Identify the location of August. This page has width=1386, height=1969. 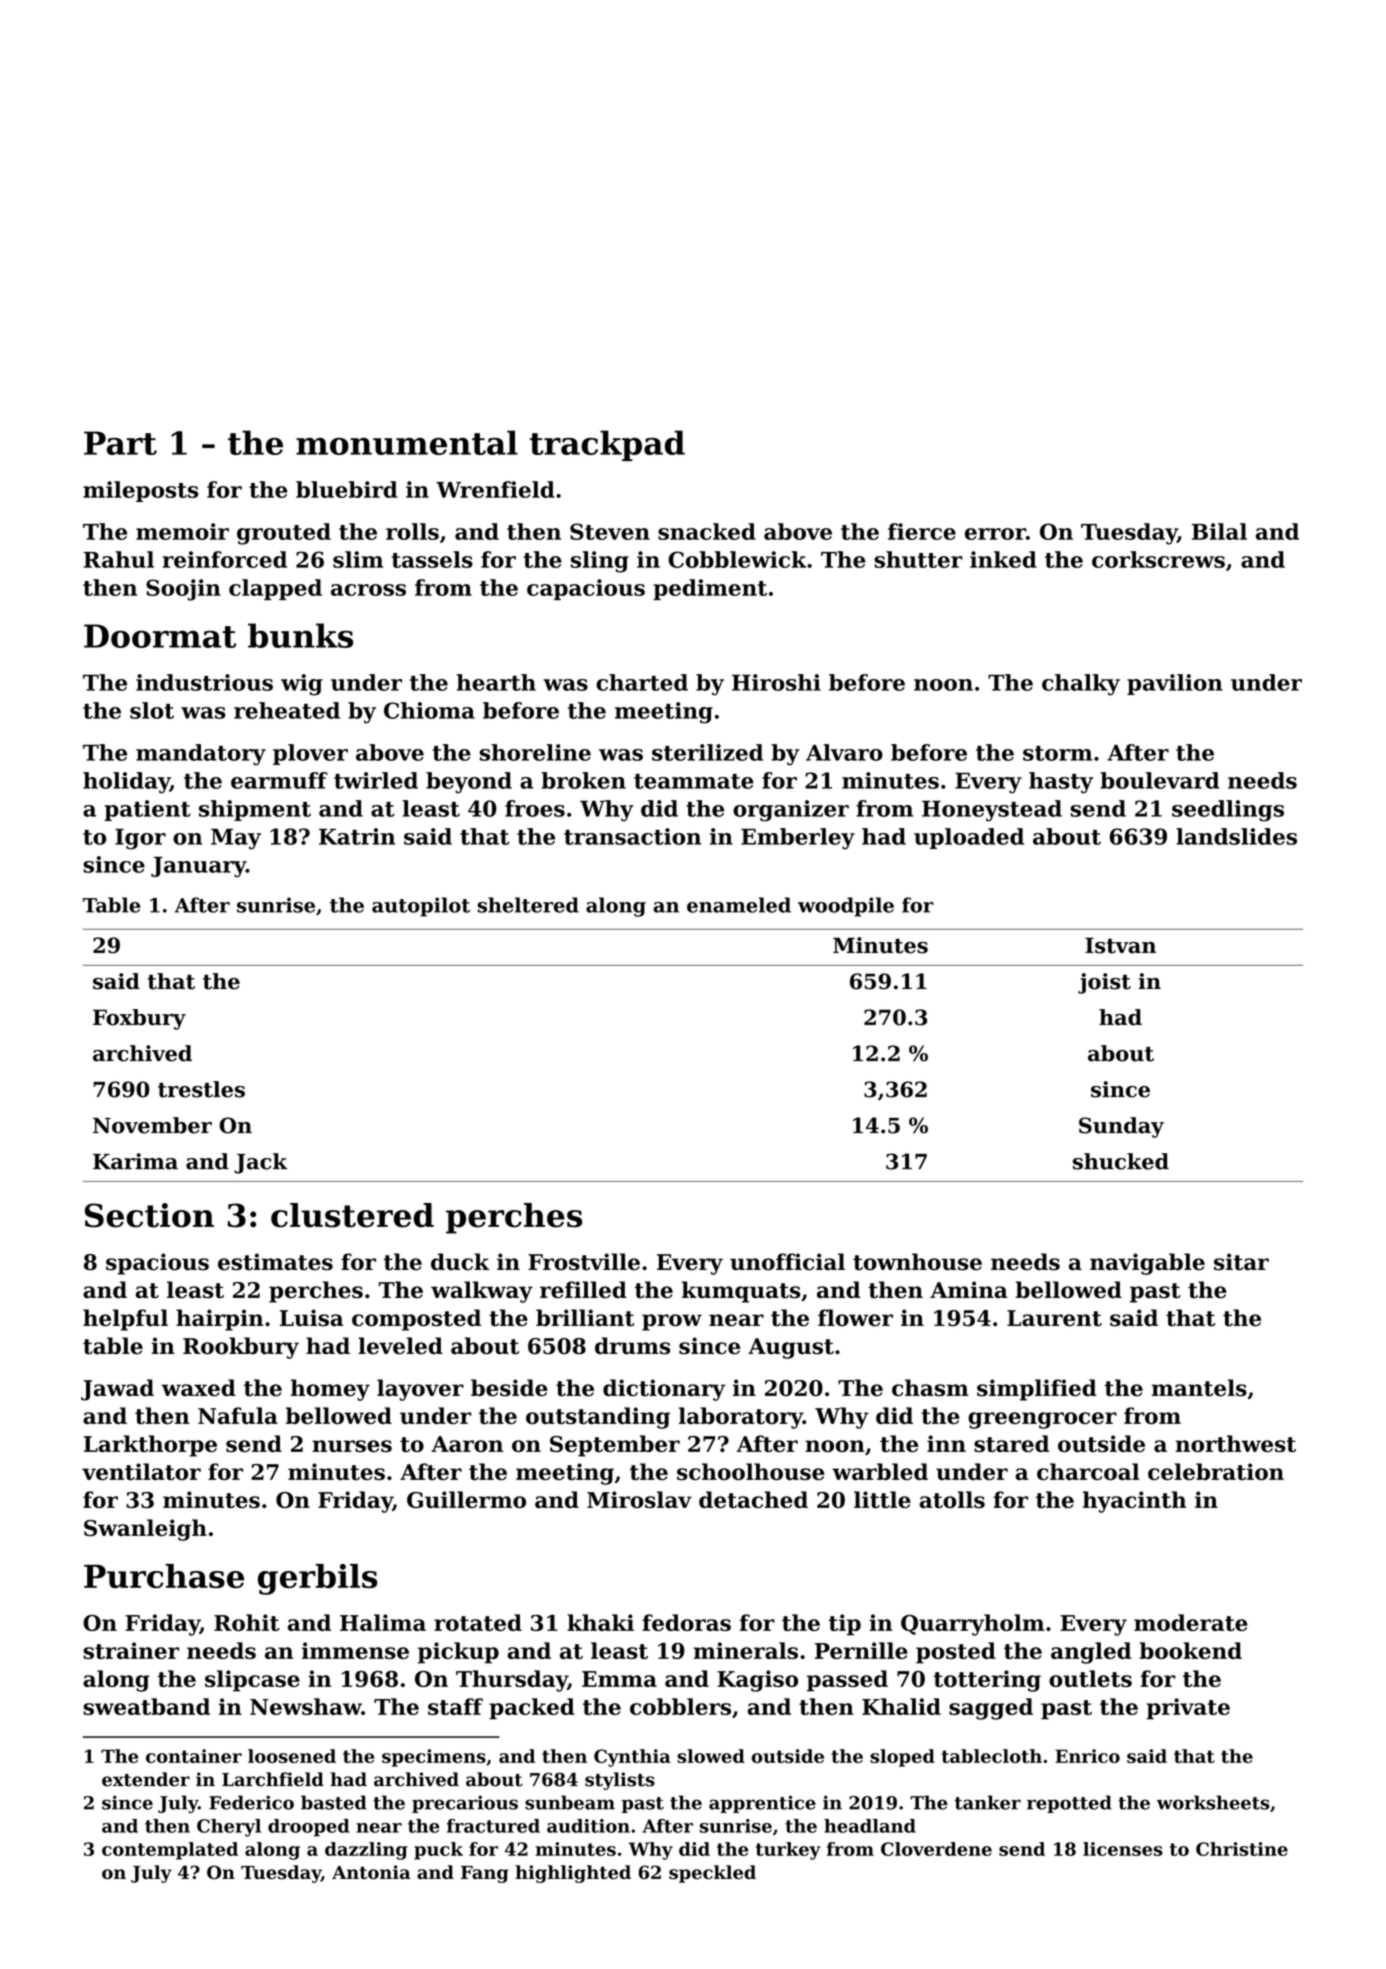
(791, 1348).
